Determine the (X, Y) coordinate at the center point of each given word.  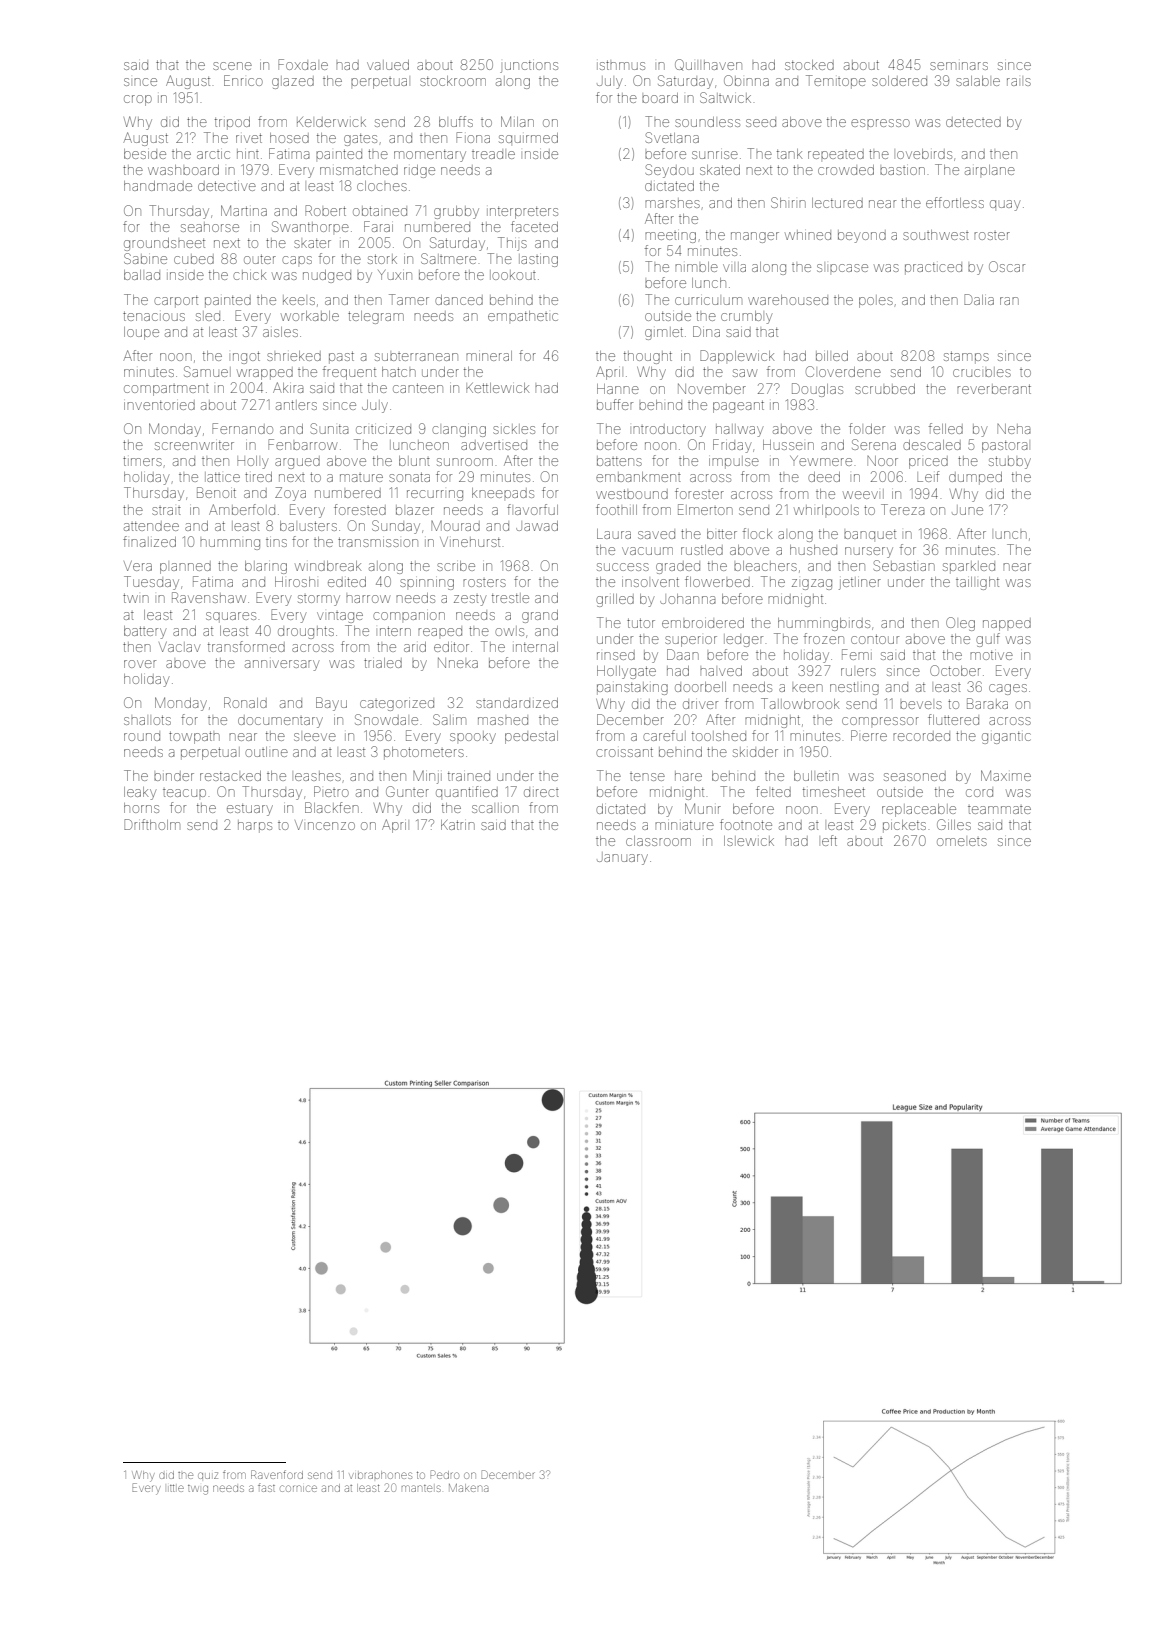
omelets (962, 842)
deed (824, 477)
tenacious (154, 316)
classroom (658, 841)
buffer (615, 404)
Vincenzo (325, 825)
